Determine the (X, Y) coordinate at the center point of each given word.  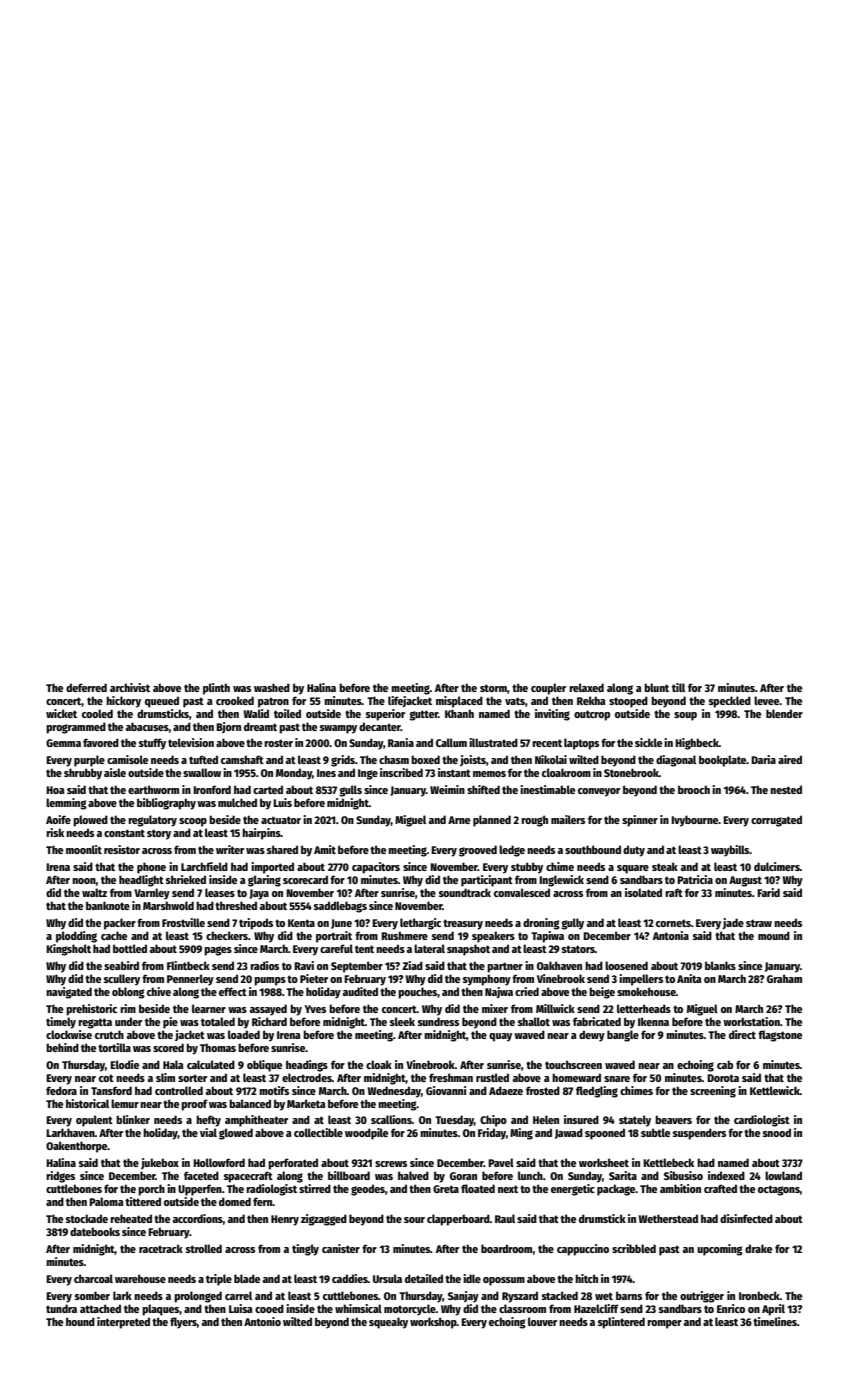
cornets (673, 923)
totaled (218, 1021)
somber (92, 1295)
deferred (86, 687)
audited (360, 991)
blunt (656, 687)
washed (272, 687)
